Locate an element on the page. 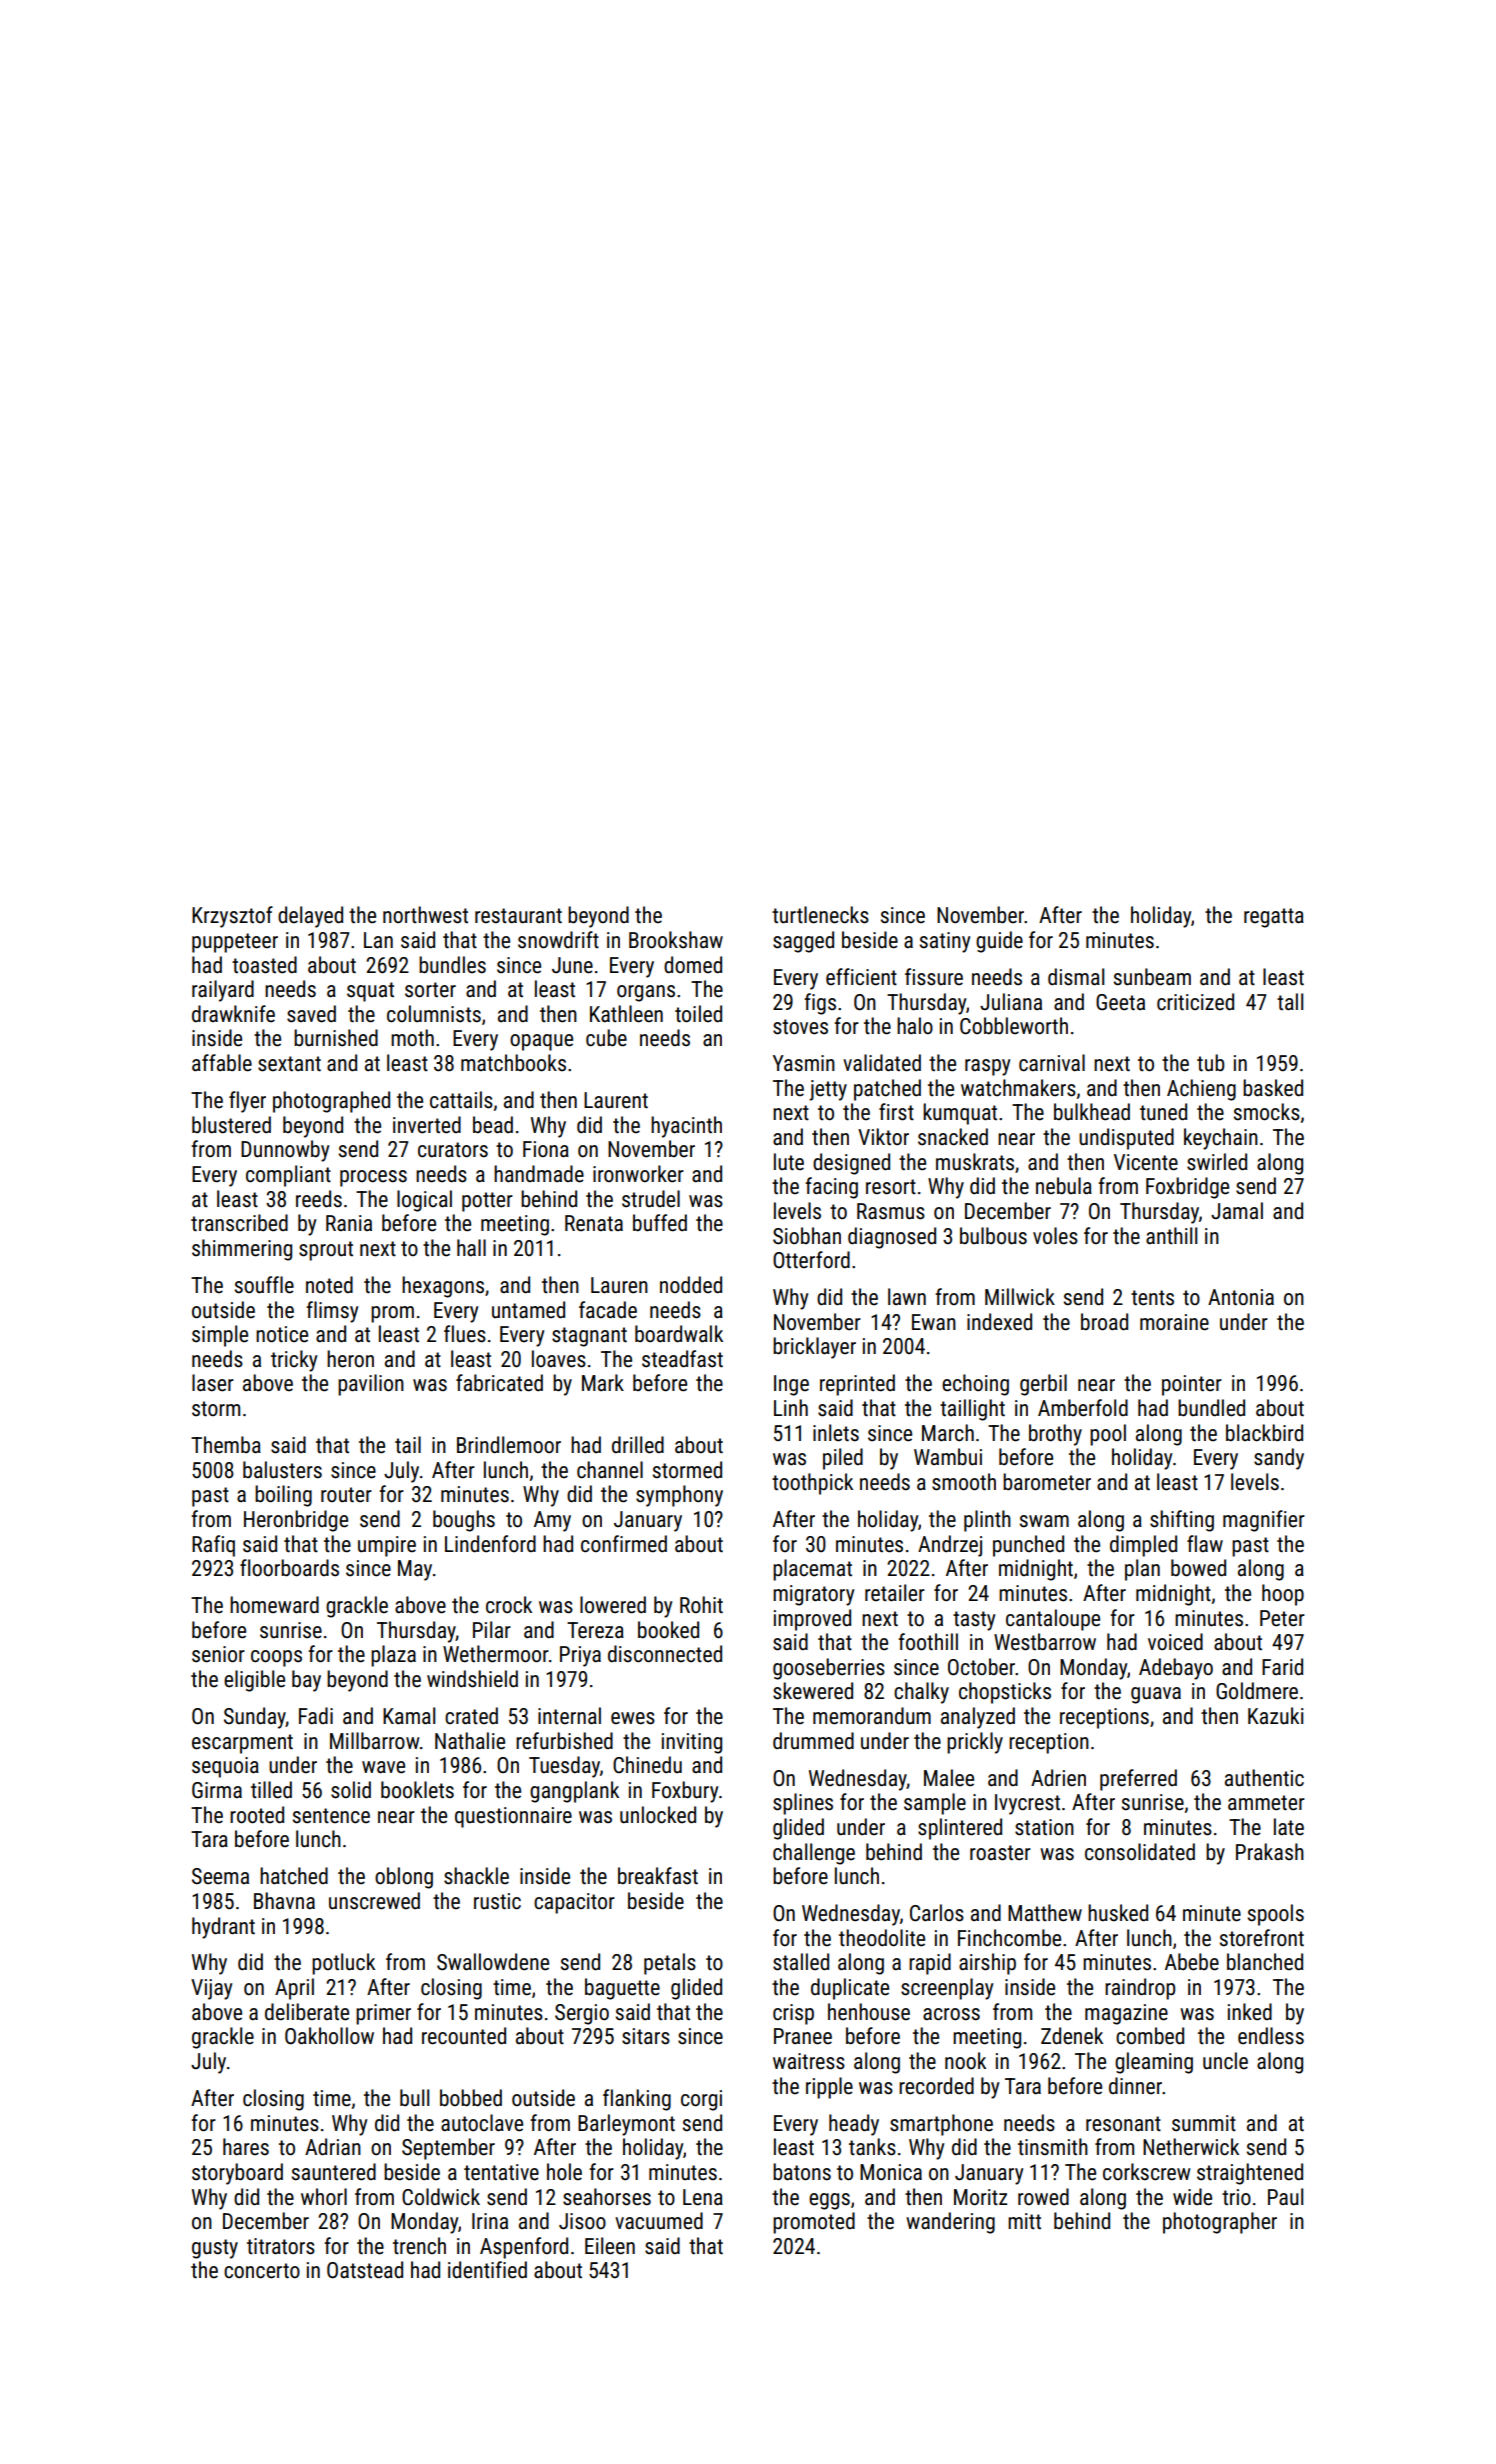  Vijay is located at coordinates (211, 1989).
